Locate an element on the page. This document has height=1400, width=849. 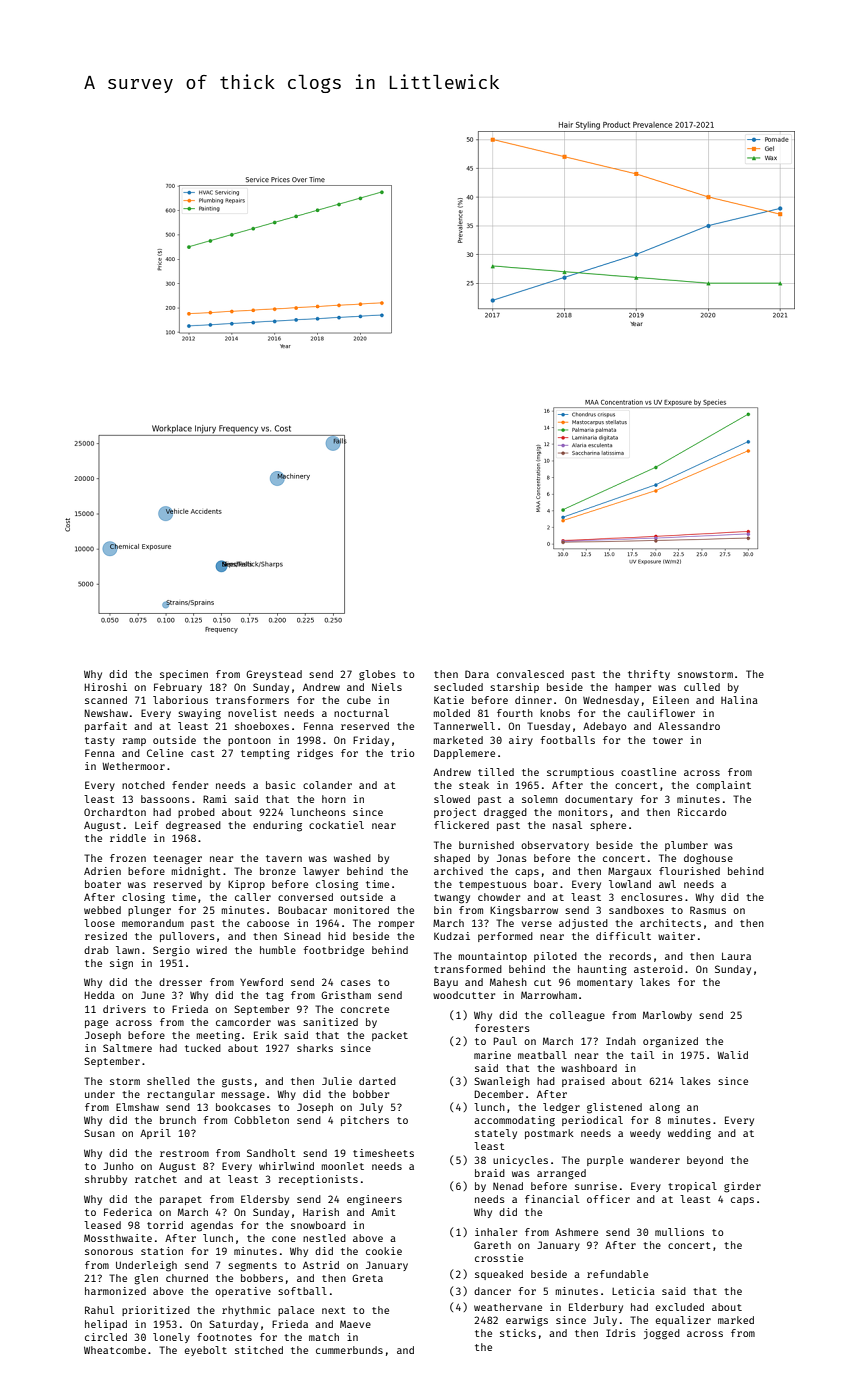
packet is located at coordinates (390, 1036).
